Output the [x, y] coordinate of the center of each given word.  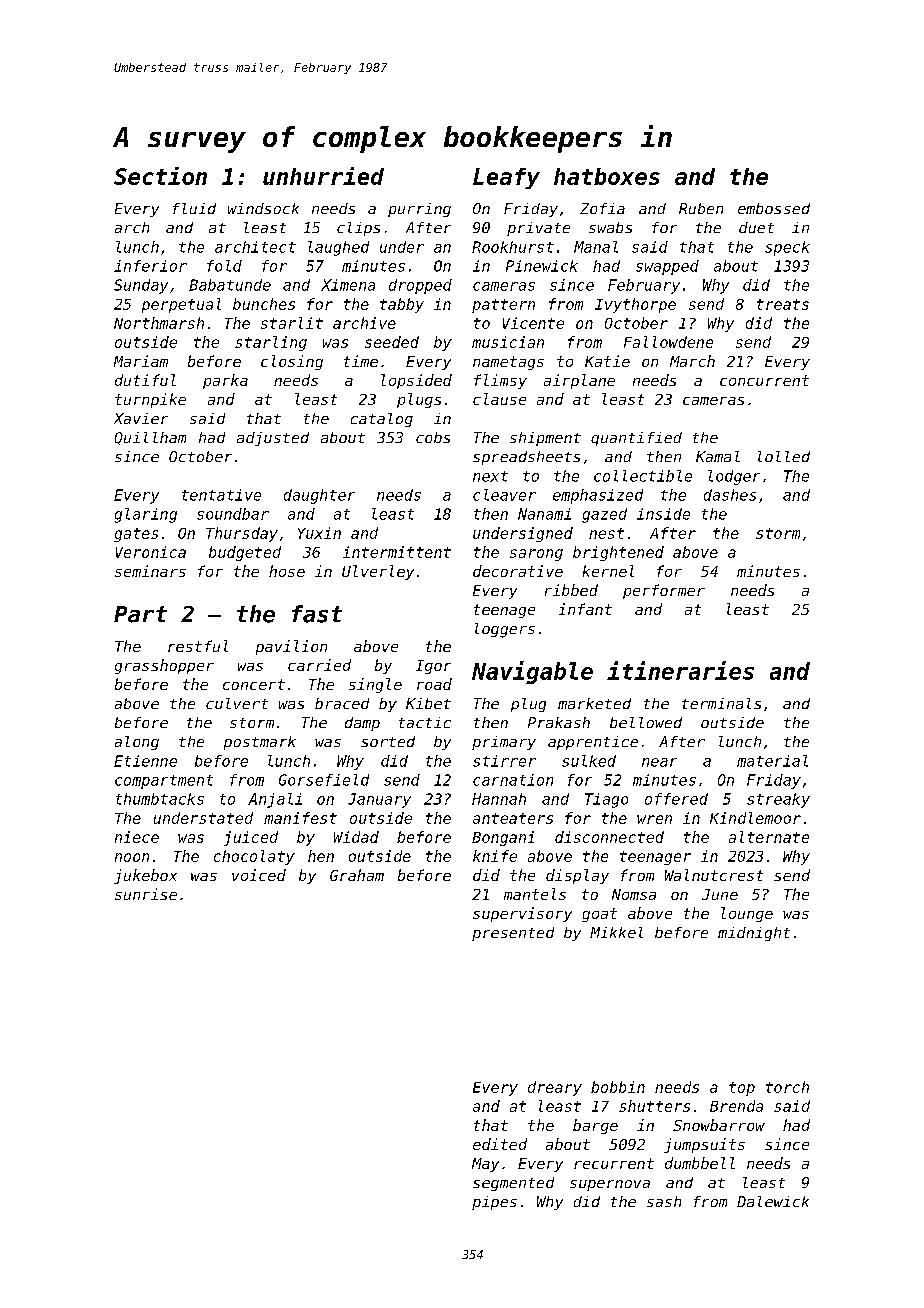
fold [224, 266]
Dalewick [773, 1201]
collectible [643, 476]
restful [198, 646]
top [742, 1089]
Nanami [544, 514]
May [485, 1165]
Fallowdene [668, 342]
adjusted [273, 439]
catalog [382, 420]
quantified [636, 439]
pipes [494, 1203]
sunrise [146, 894]
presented [513, 934]
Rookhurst [513, 247]
